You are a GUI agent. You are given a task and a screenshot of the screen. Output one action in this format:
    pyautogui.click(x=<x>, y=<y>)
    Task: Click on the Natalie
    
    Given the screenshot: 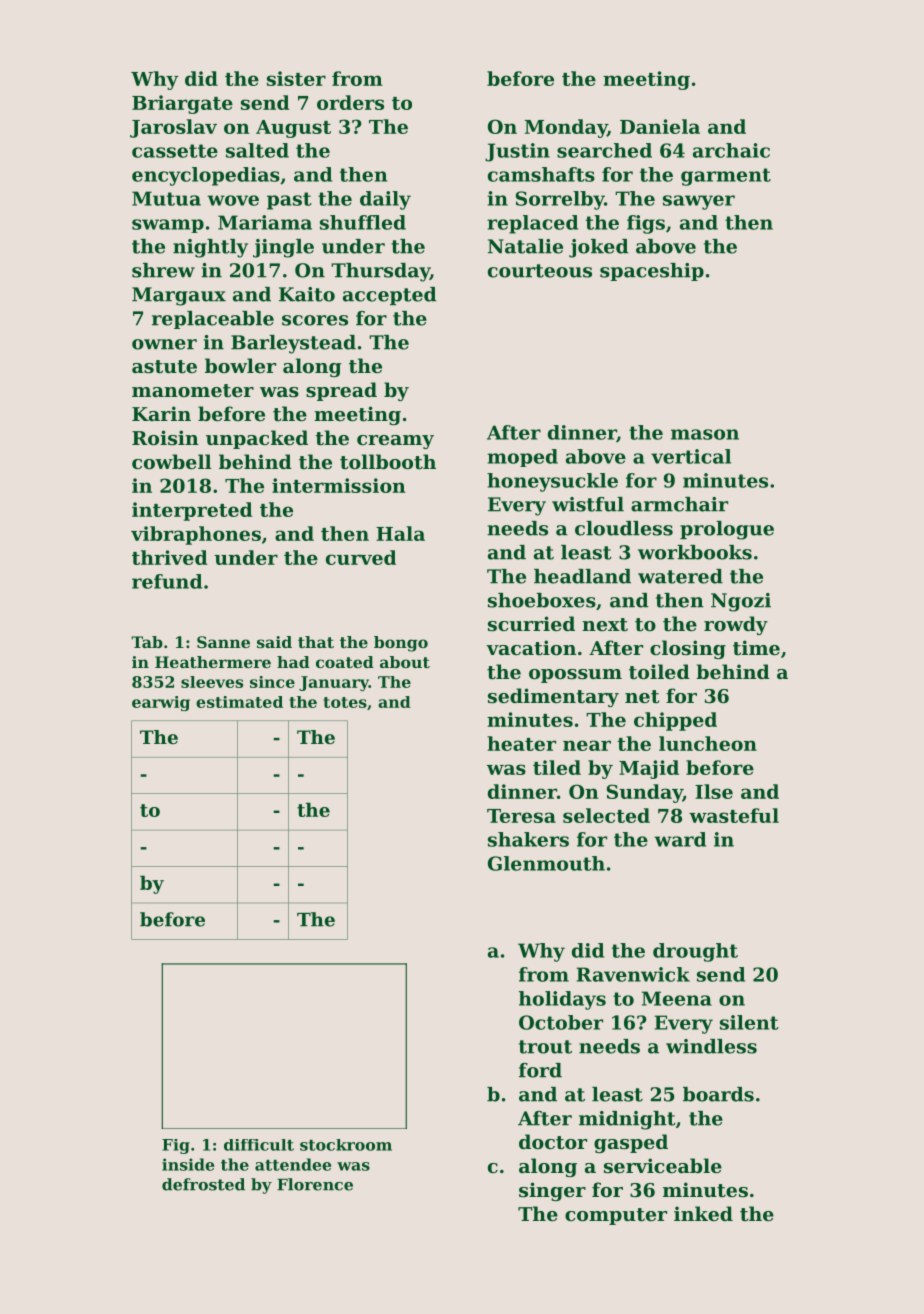 What is the action you would take?
    pyautogui.click(x=525, y=246)
